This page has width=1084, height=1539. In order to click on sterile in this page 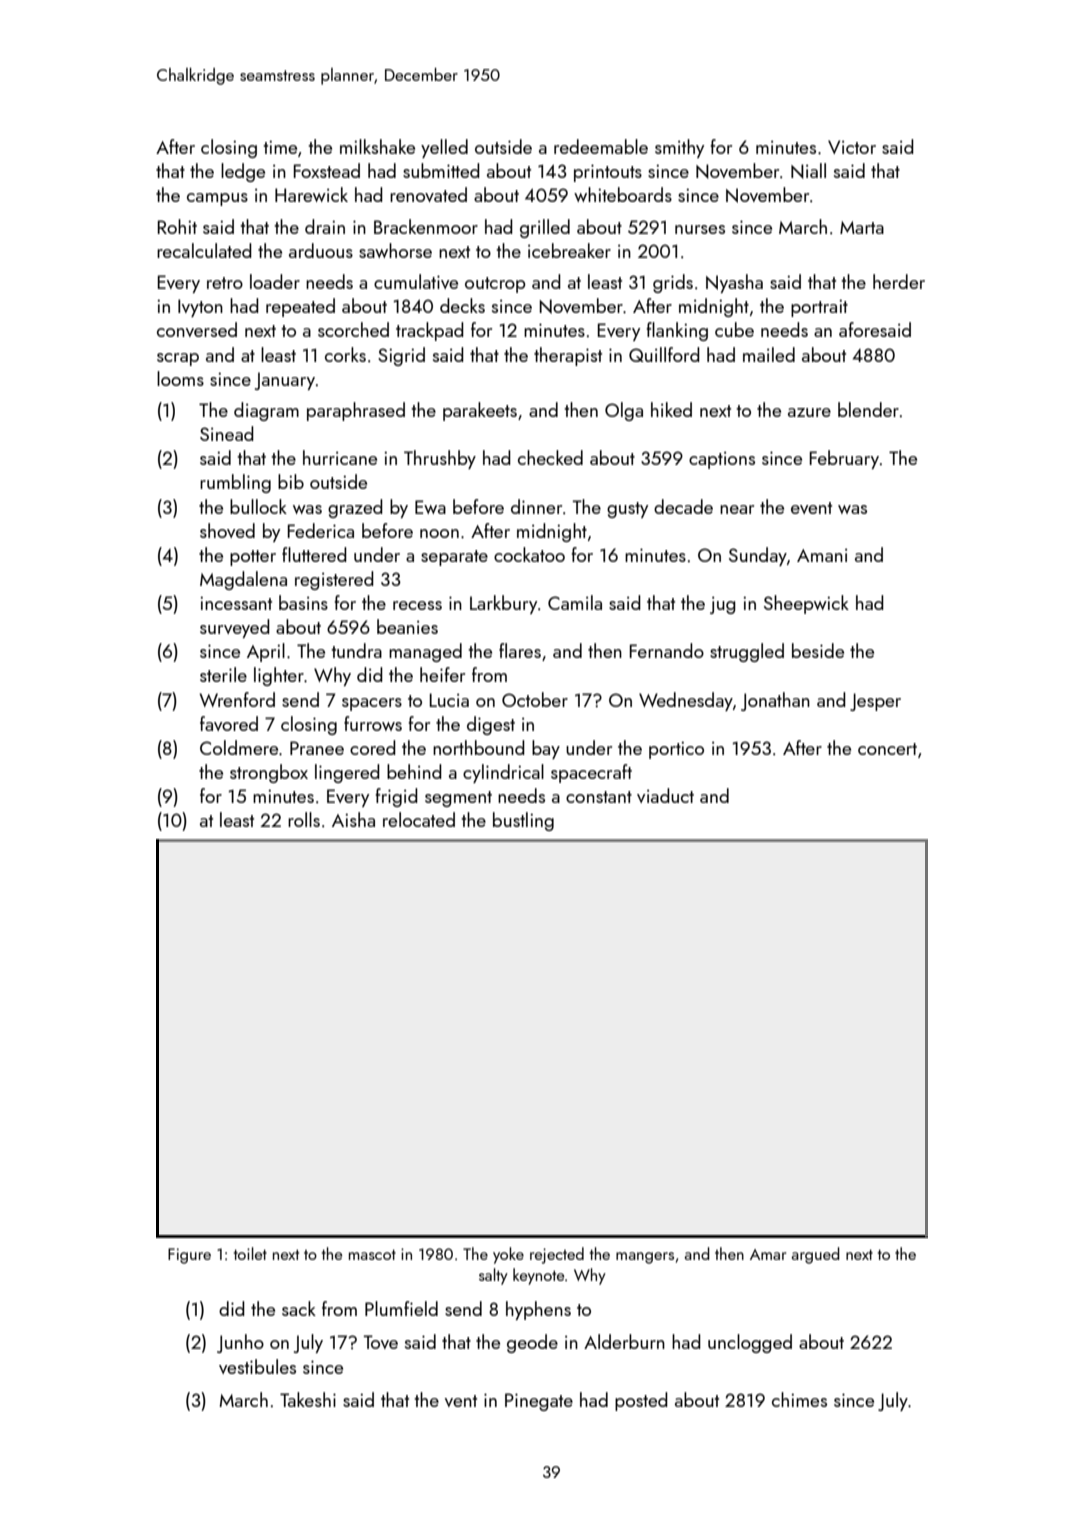, I will do `click(223, 674)`.
